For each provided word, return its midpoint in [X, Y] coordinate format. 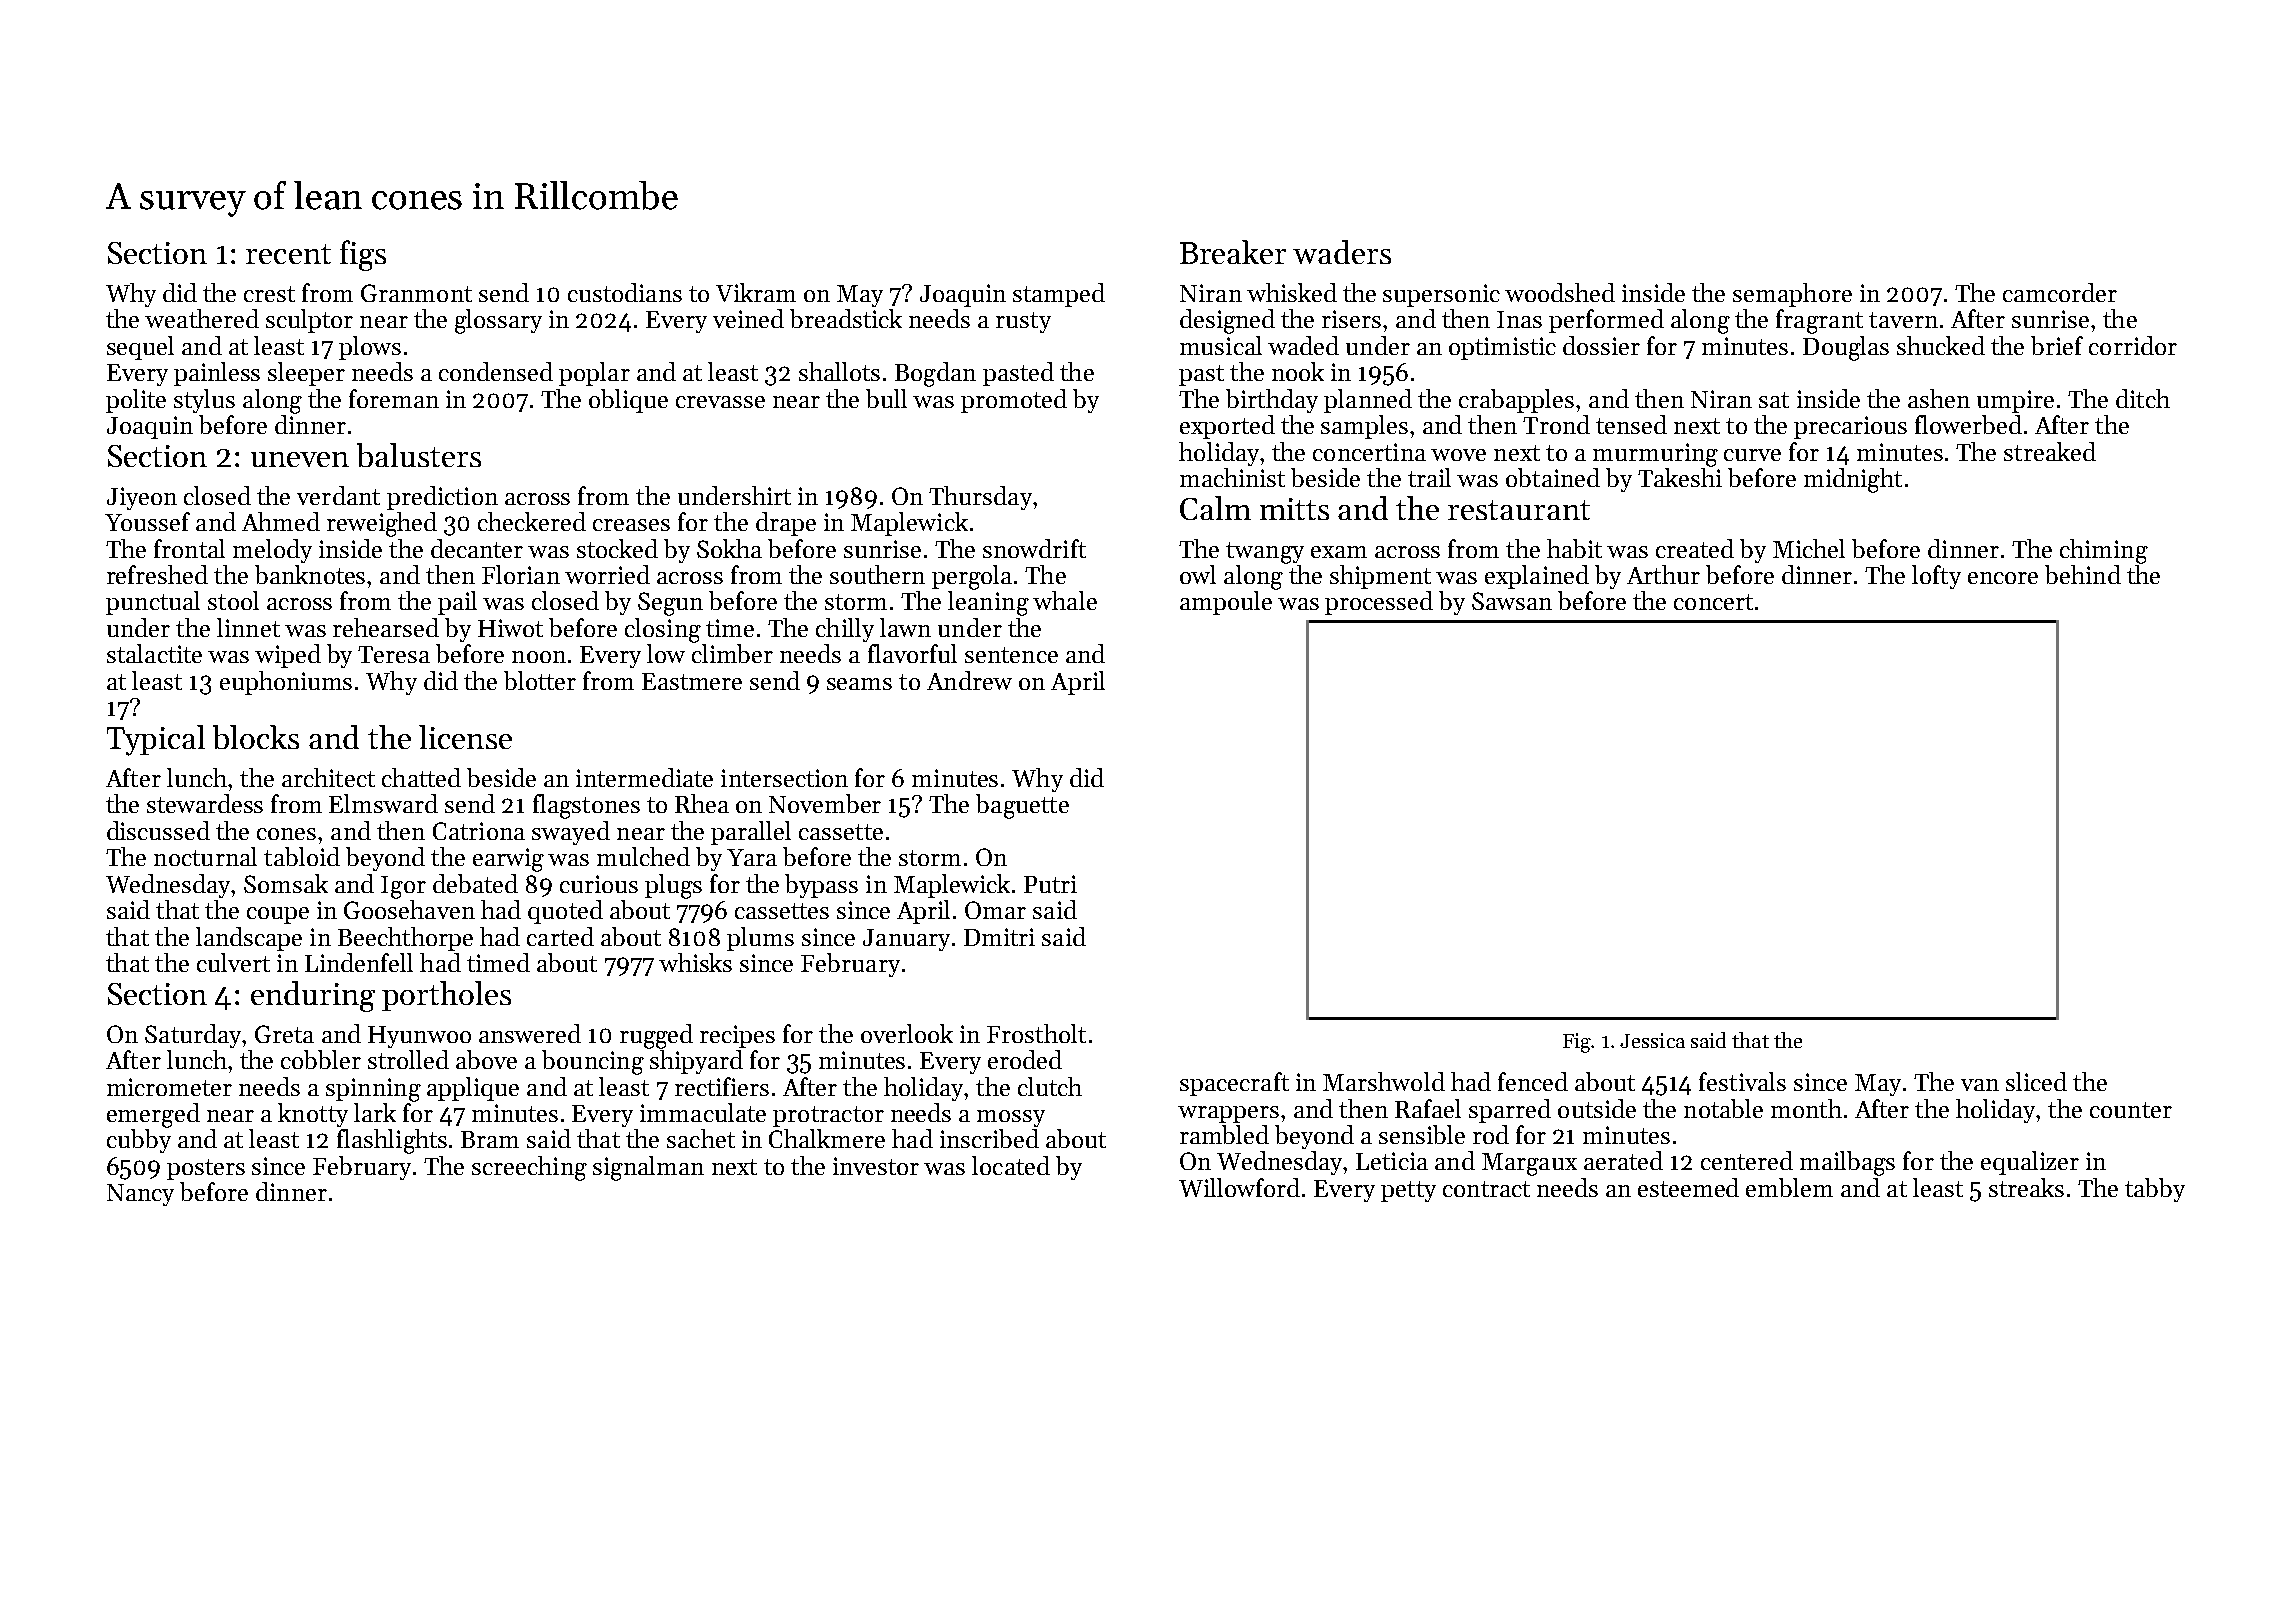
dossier [1601, 345]
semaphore [1792, 295]
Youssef [147, 521]
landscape [249, 939]
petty [1408, 1191]
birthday [1272, 401]
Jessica [1652, 1040]
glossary [498, 321]
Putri [1050, 884]
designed [1227, 321]
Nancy [140, 1195]
